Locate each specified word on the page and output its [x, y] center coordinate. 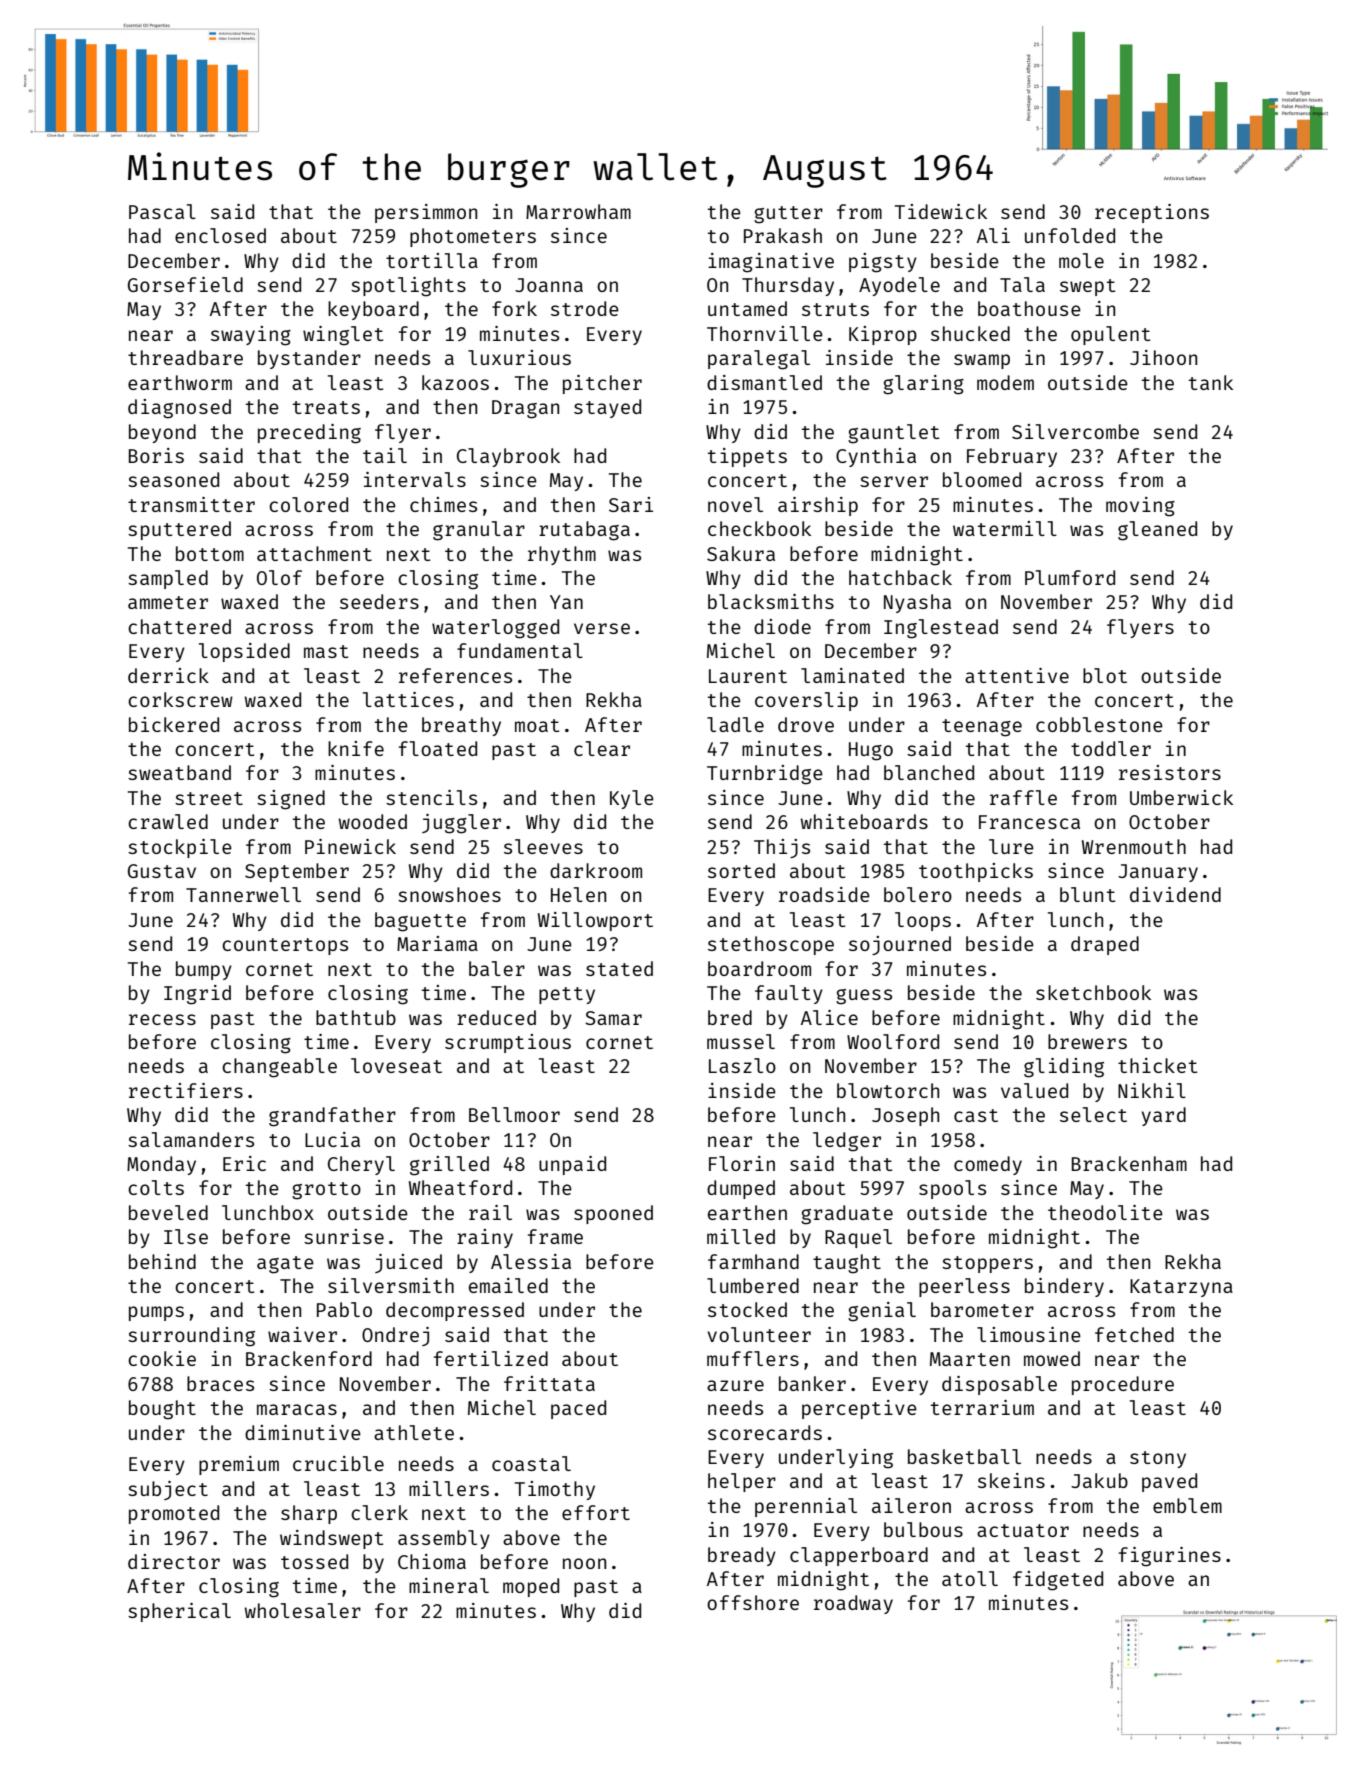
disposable [999, 1385]
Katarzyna [1181, 1288]
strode [585, 308]
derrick [168, 675]
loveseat [396, 1065]
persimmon [426, 213]
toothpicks [976, 872]
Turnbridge [765, 775]
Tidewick [941, 211]
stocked [747, 1309]
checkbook [759, 528]
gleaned [1157, 531]
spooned [613, 1214]
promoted [174, 1514]
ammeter [168, 602]
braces [220, 1383]
